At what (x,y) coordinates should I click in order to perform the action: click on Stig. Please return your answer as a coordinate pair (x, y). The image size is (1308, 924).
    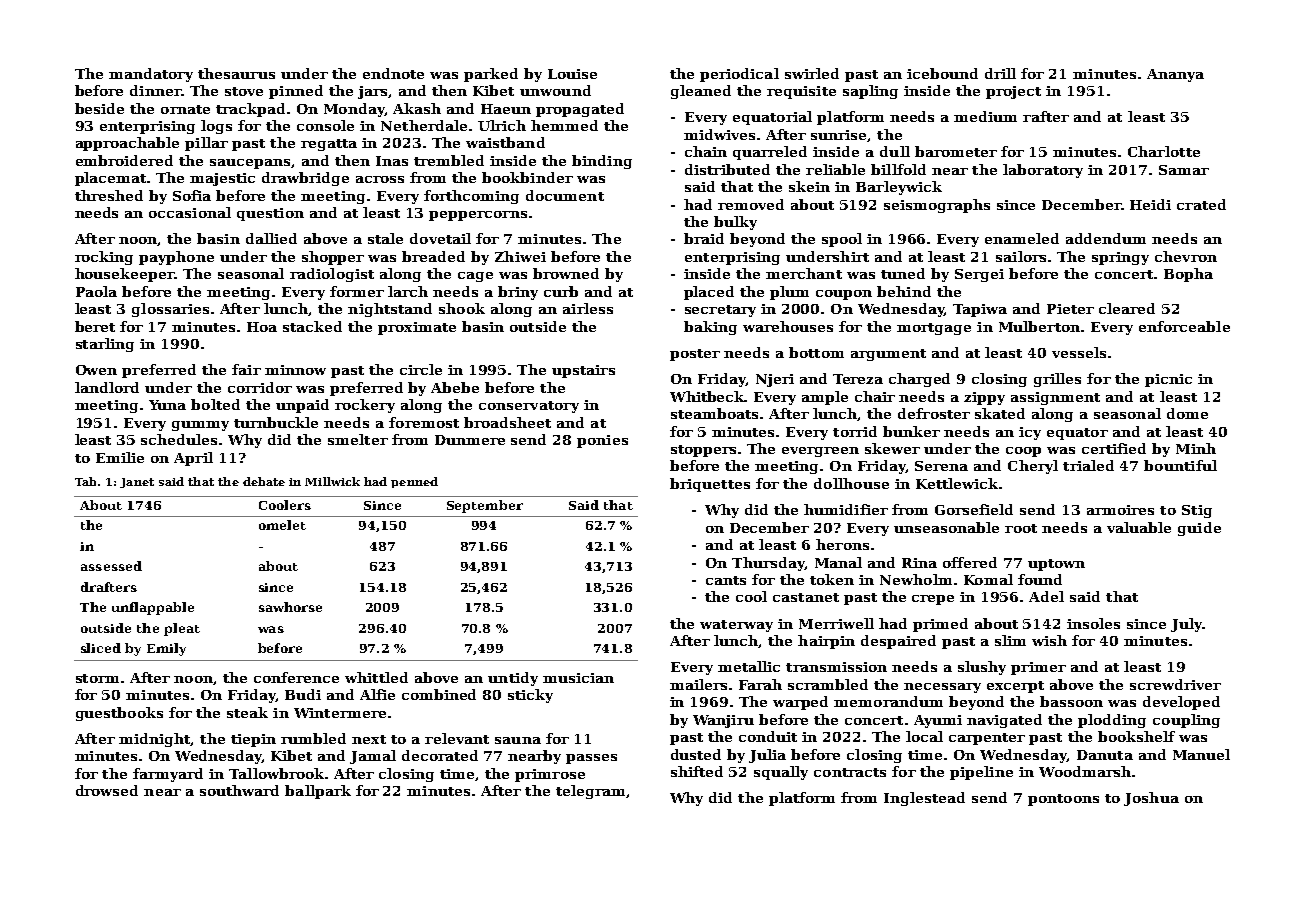
    Looking at the image, I should click on (1197, 511).
